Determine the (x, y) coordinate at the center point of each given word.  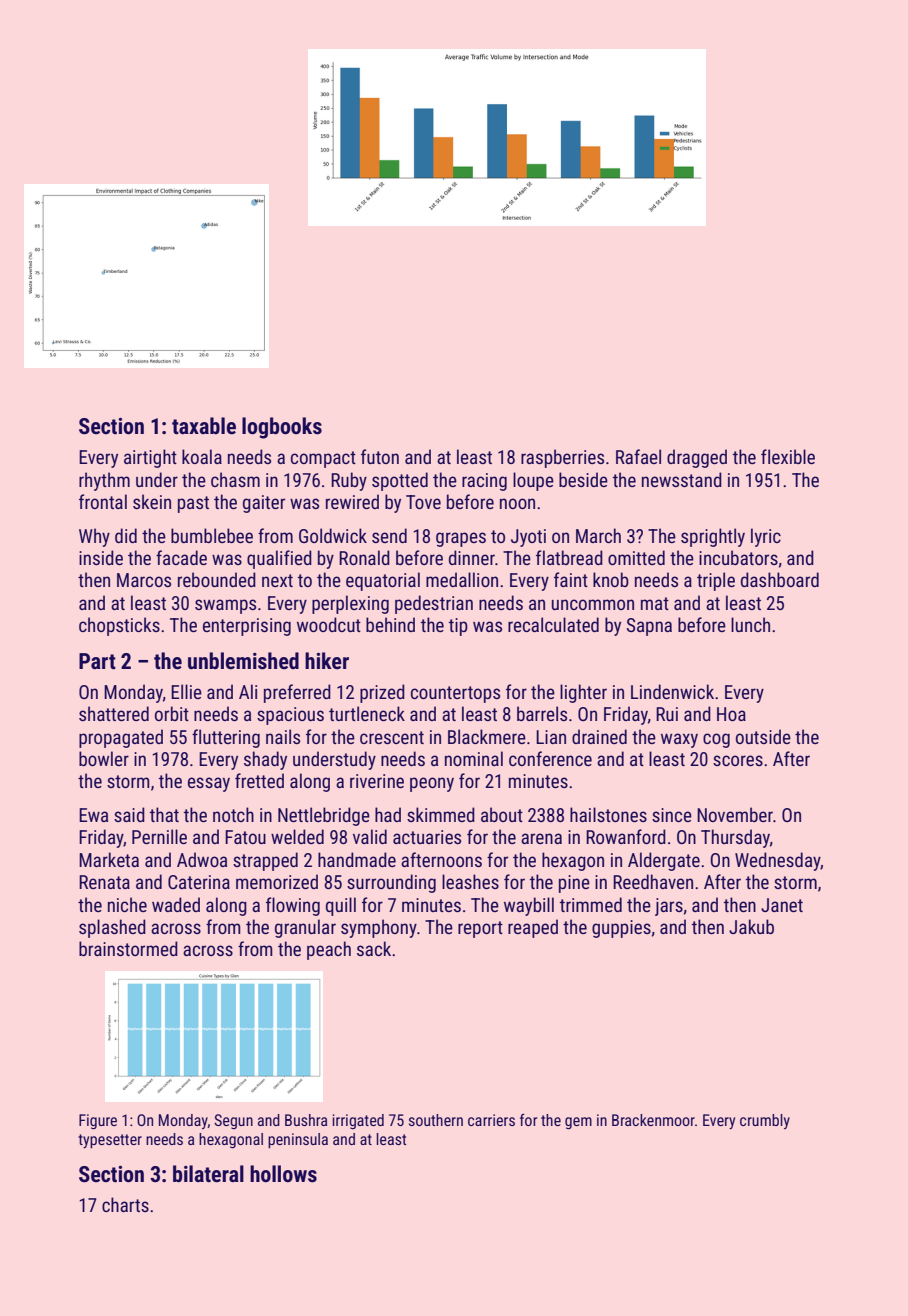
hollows (283, 1174)
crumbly (765, 1121)
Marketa (109, 859)
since (672, 815)
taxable (204, 426)
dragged (697, 458)
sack (374, 948)
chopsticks (119, 626)
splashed (112, 928)
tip (458, 627)
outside (763, 736)
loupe (533, 481)
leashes (470, 881)
